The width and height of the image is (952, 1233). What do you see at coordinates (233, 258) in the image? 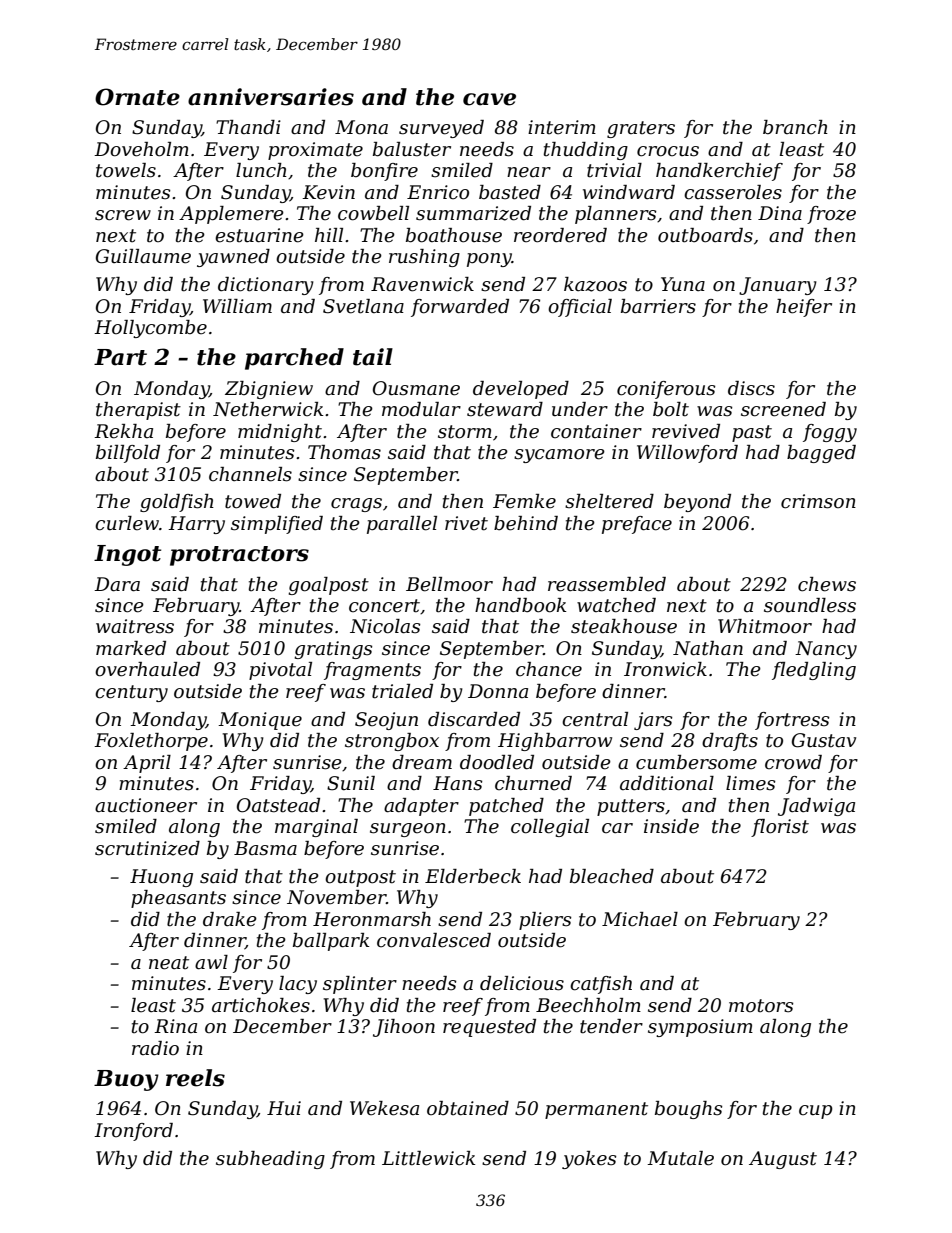
I see `yawned` at bounding box center [233, 258].
